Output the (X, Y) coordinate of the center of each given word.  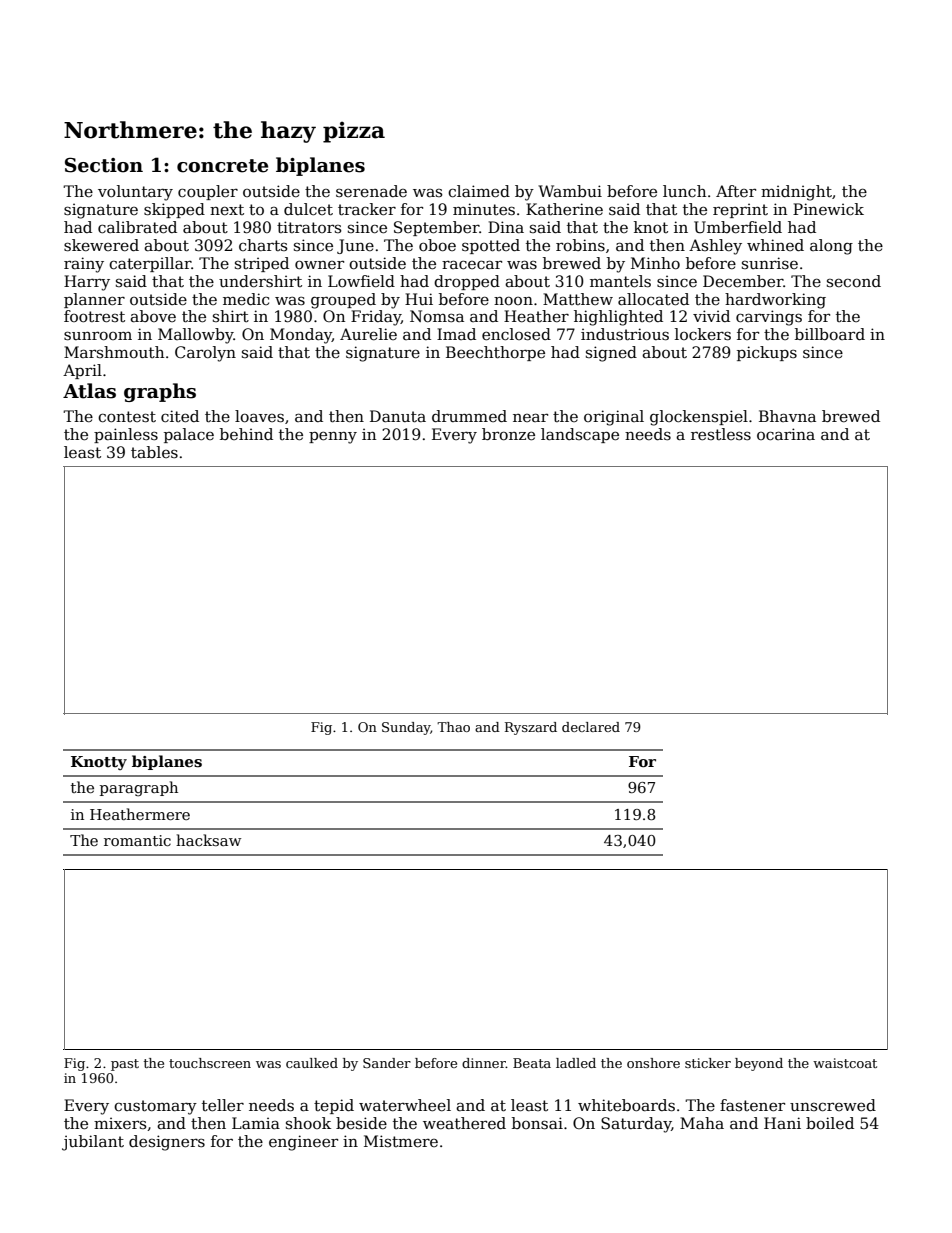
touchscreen (210, 1063)
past (125, 1065)
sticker (708, 1063)
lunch (684, 191)
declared (591, 727)
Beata (532, 1063)
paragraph (139, 789)
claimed (479, 191)
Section (104, 165)
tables (154, 452)
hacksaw (208, 840)
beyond (759, 1064)
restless (721, 434)
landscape (580, 435)
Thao (453, 727)
